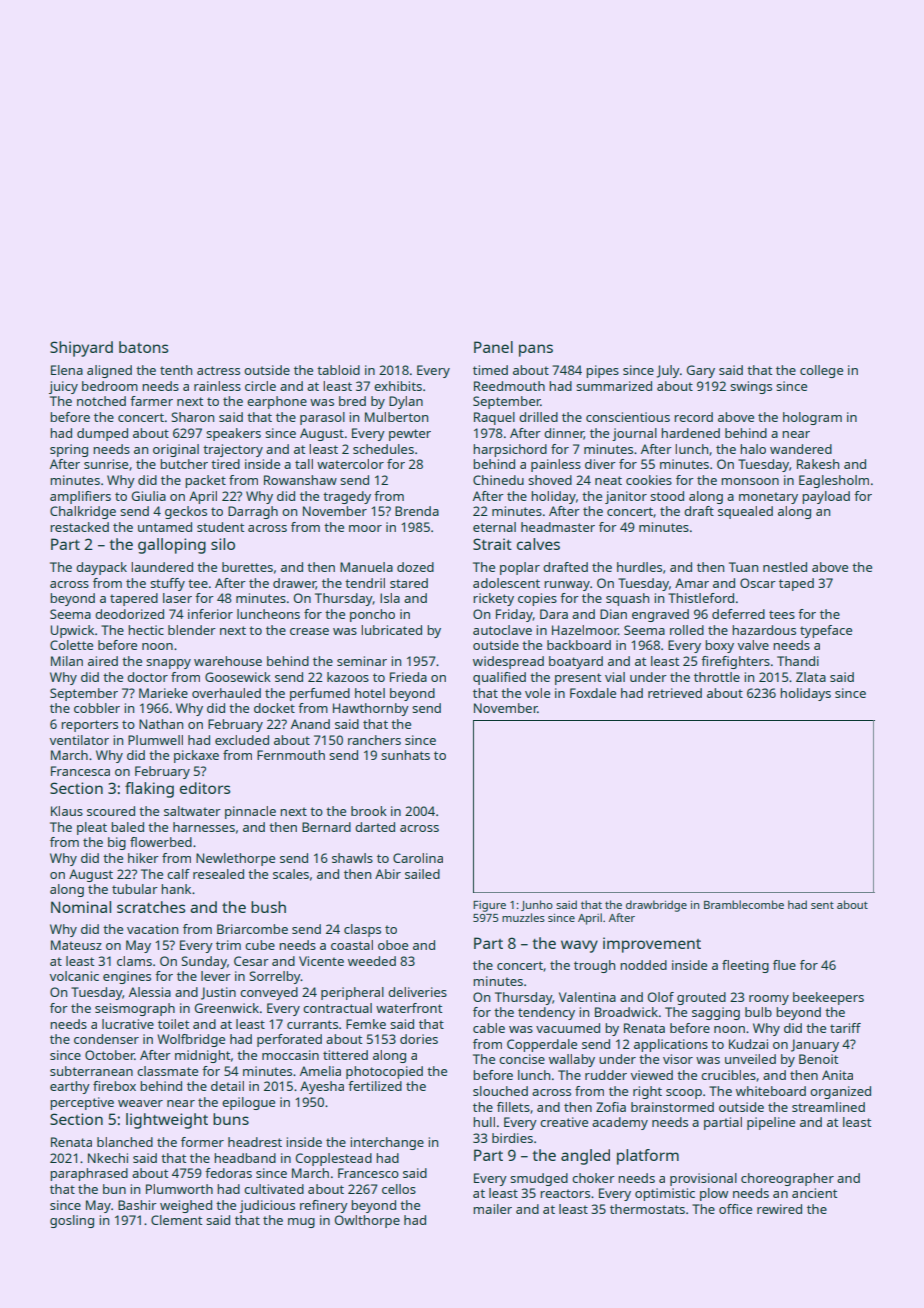 The width and height of the page is (924, 1308). Describe the element at coordinates (350, 464) in the page. I see `watercolor` at that location.
